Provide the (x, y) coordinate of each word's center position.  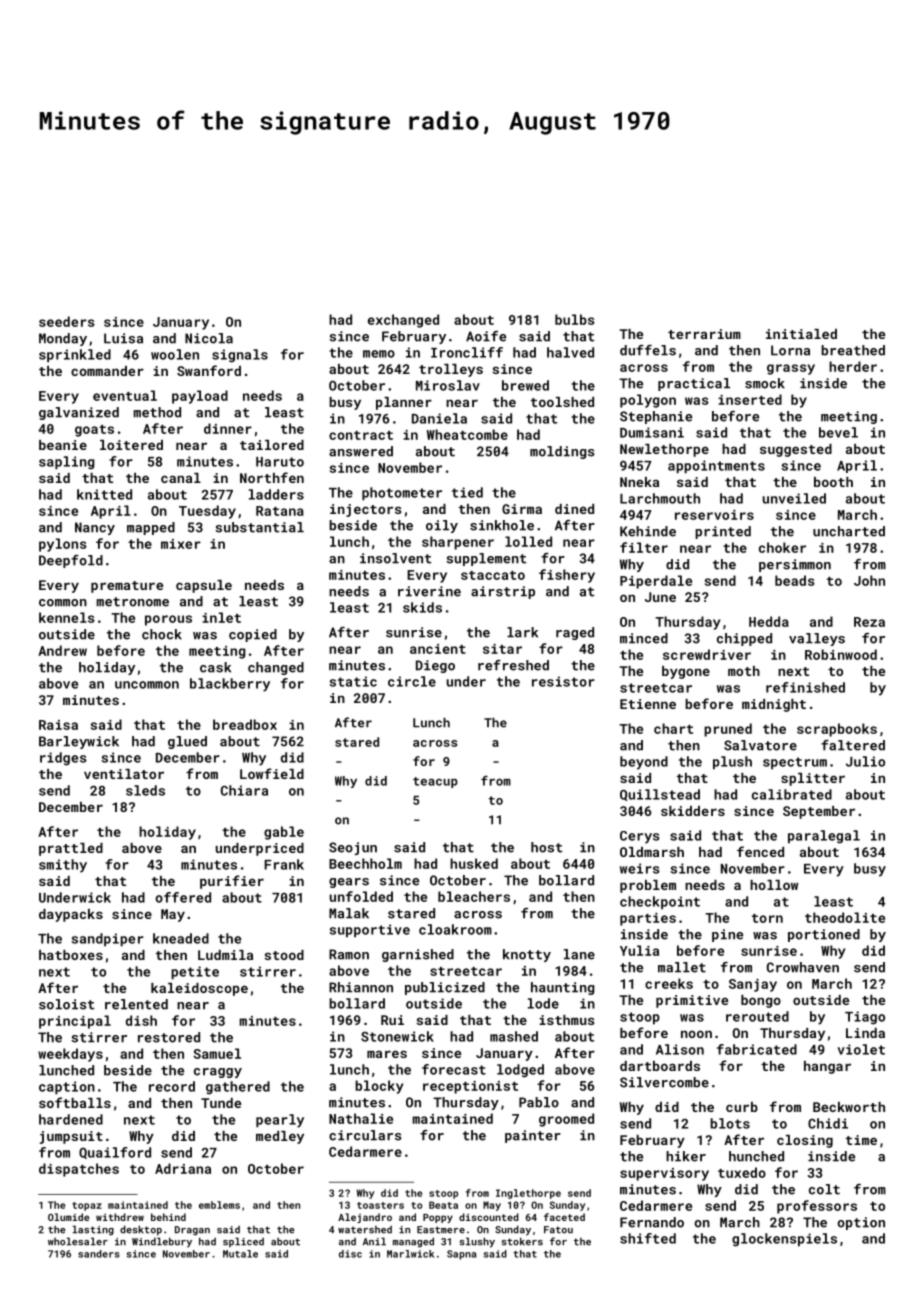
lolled (528, 541)
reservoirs (714, 515)
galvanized (79, 413)
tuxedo (742, 1172)
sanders (99, 1254)
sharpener (458, 543)
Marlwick (410, 1254)
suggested (796, 450)
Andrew (62, 650)
